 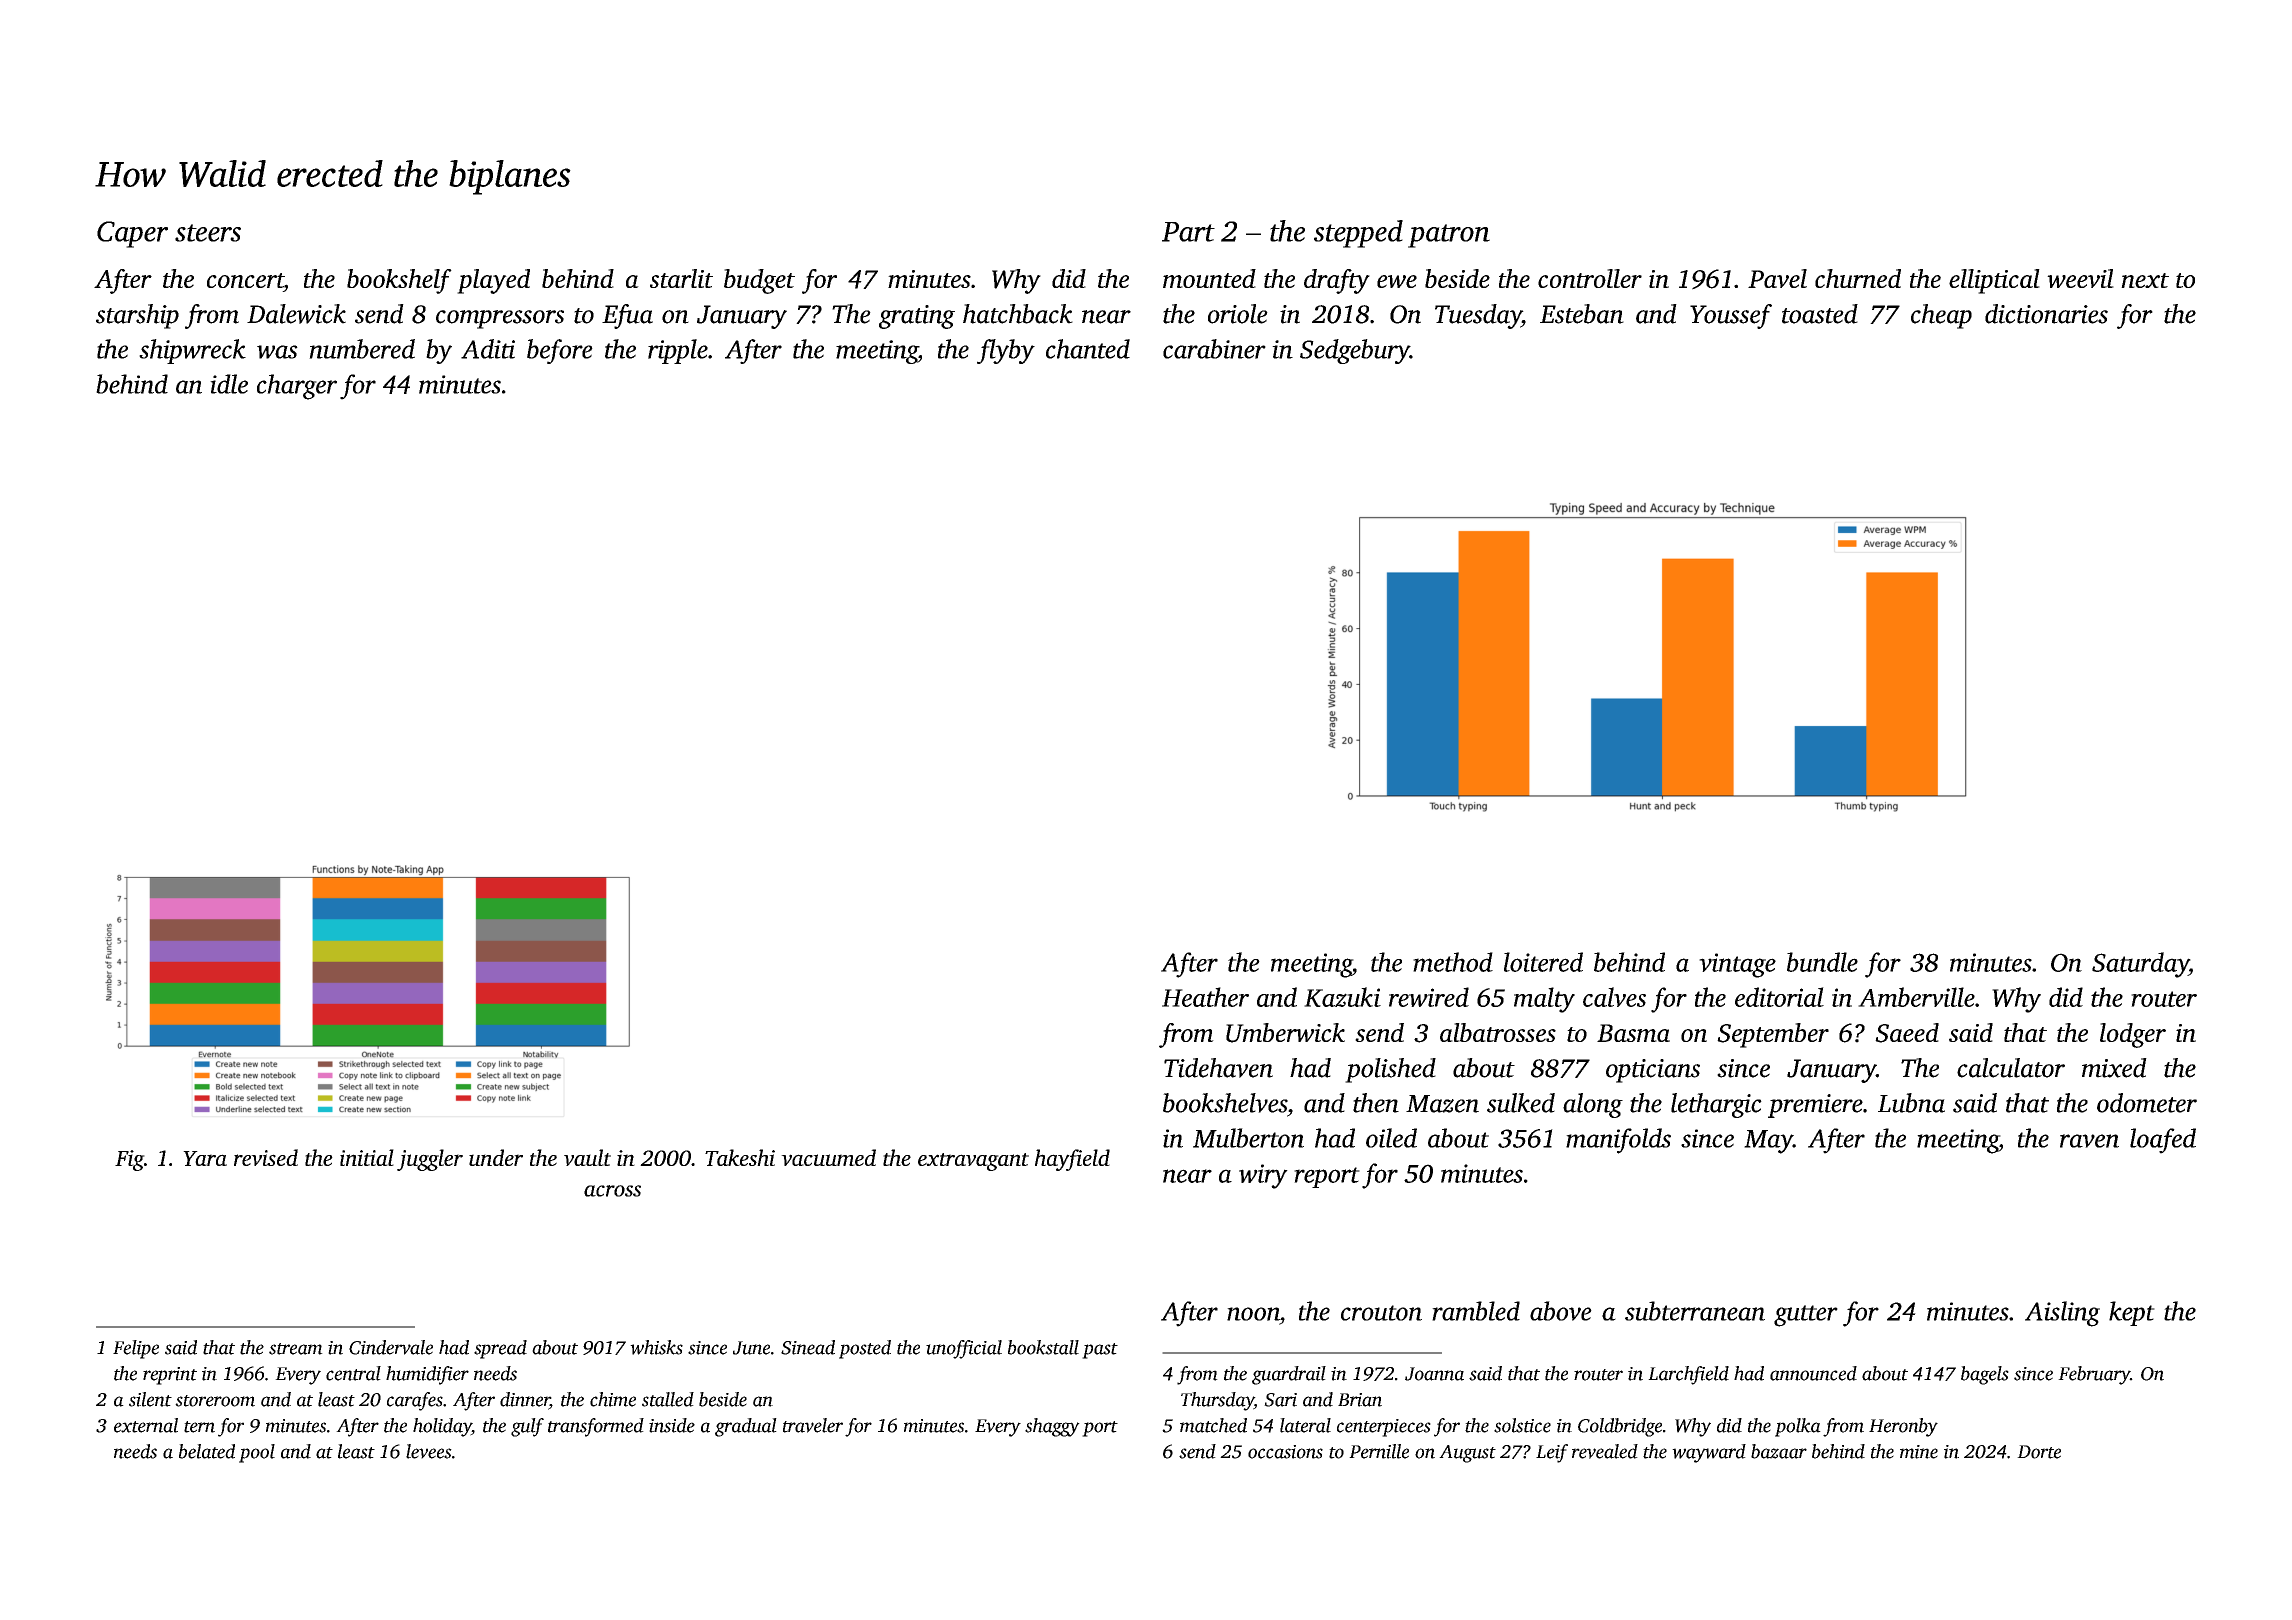 I want to click on charger, so click(x=297, y=387).
